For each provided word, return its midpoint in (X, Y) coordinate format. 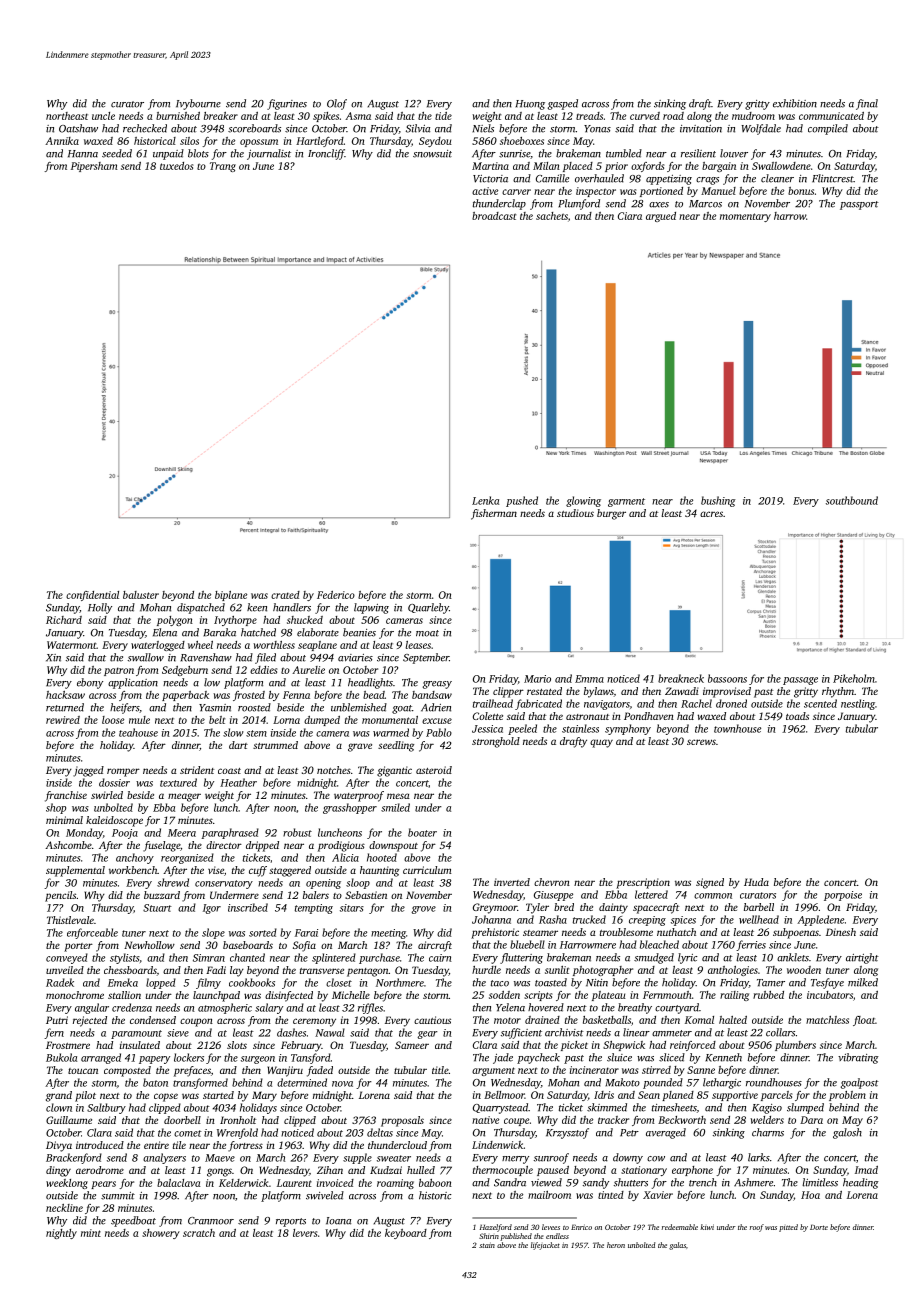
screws (701, 742)
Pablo (439, 732)
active (485, 191)
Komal (699, 1020)
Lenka (485, 500)
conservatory (224, 884)
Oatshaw (78, 128)
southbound (852, 500)
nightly (61, 1234)
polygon (175, 621)
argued (661, 217)
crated (285, 595)
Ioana (338, 1221)
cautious (432, 1020)
